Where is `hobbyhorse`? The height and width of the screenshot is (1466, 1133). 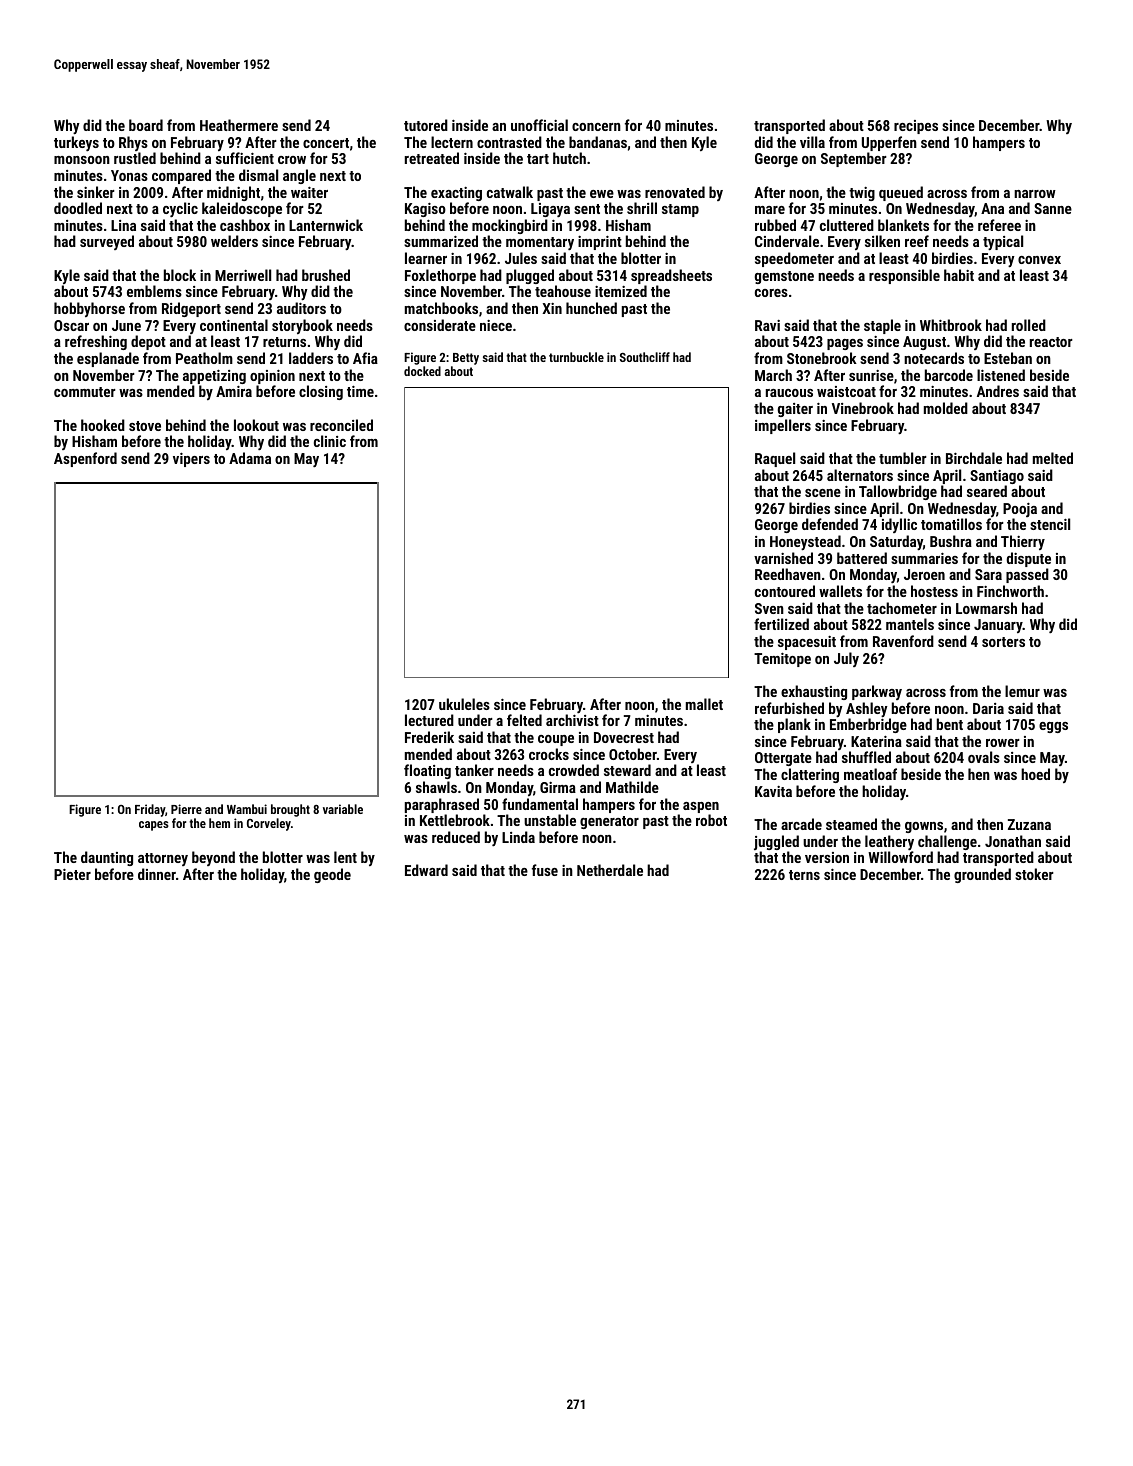
hobbyhorse is located at coordinates (89, 309).
